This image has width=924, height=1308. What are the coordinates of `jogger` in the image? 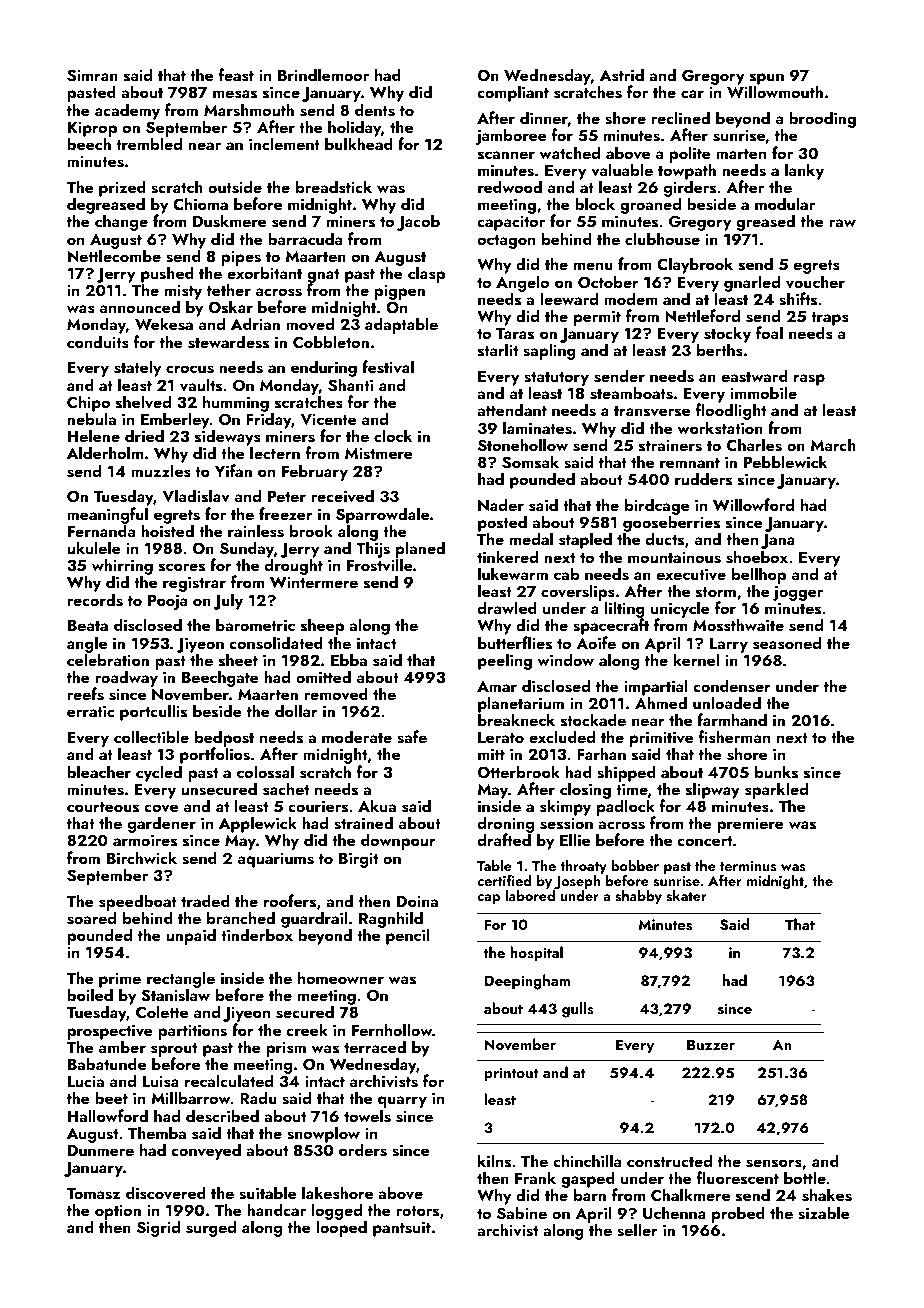 It's located at (798, 593).
